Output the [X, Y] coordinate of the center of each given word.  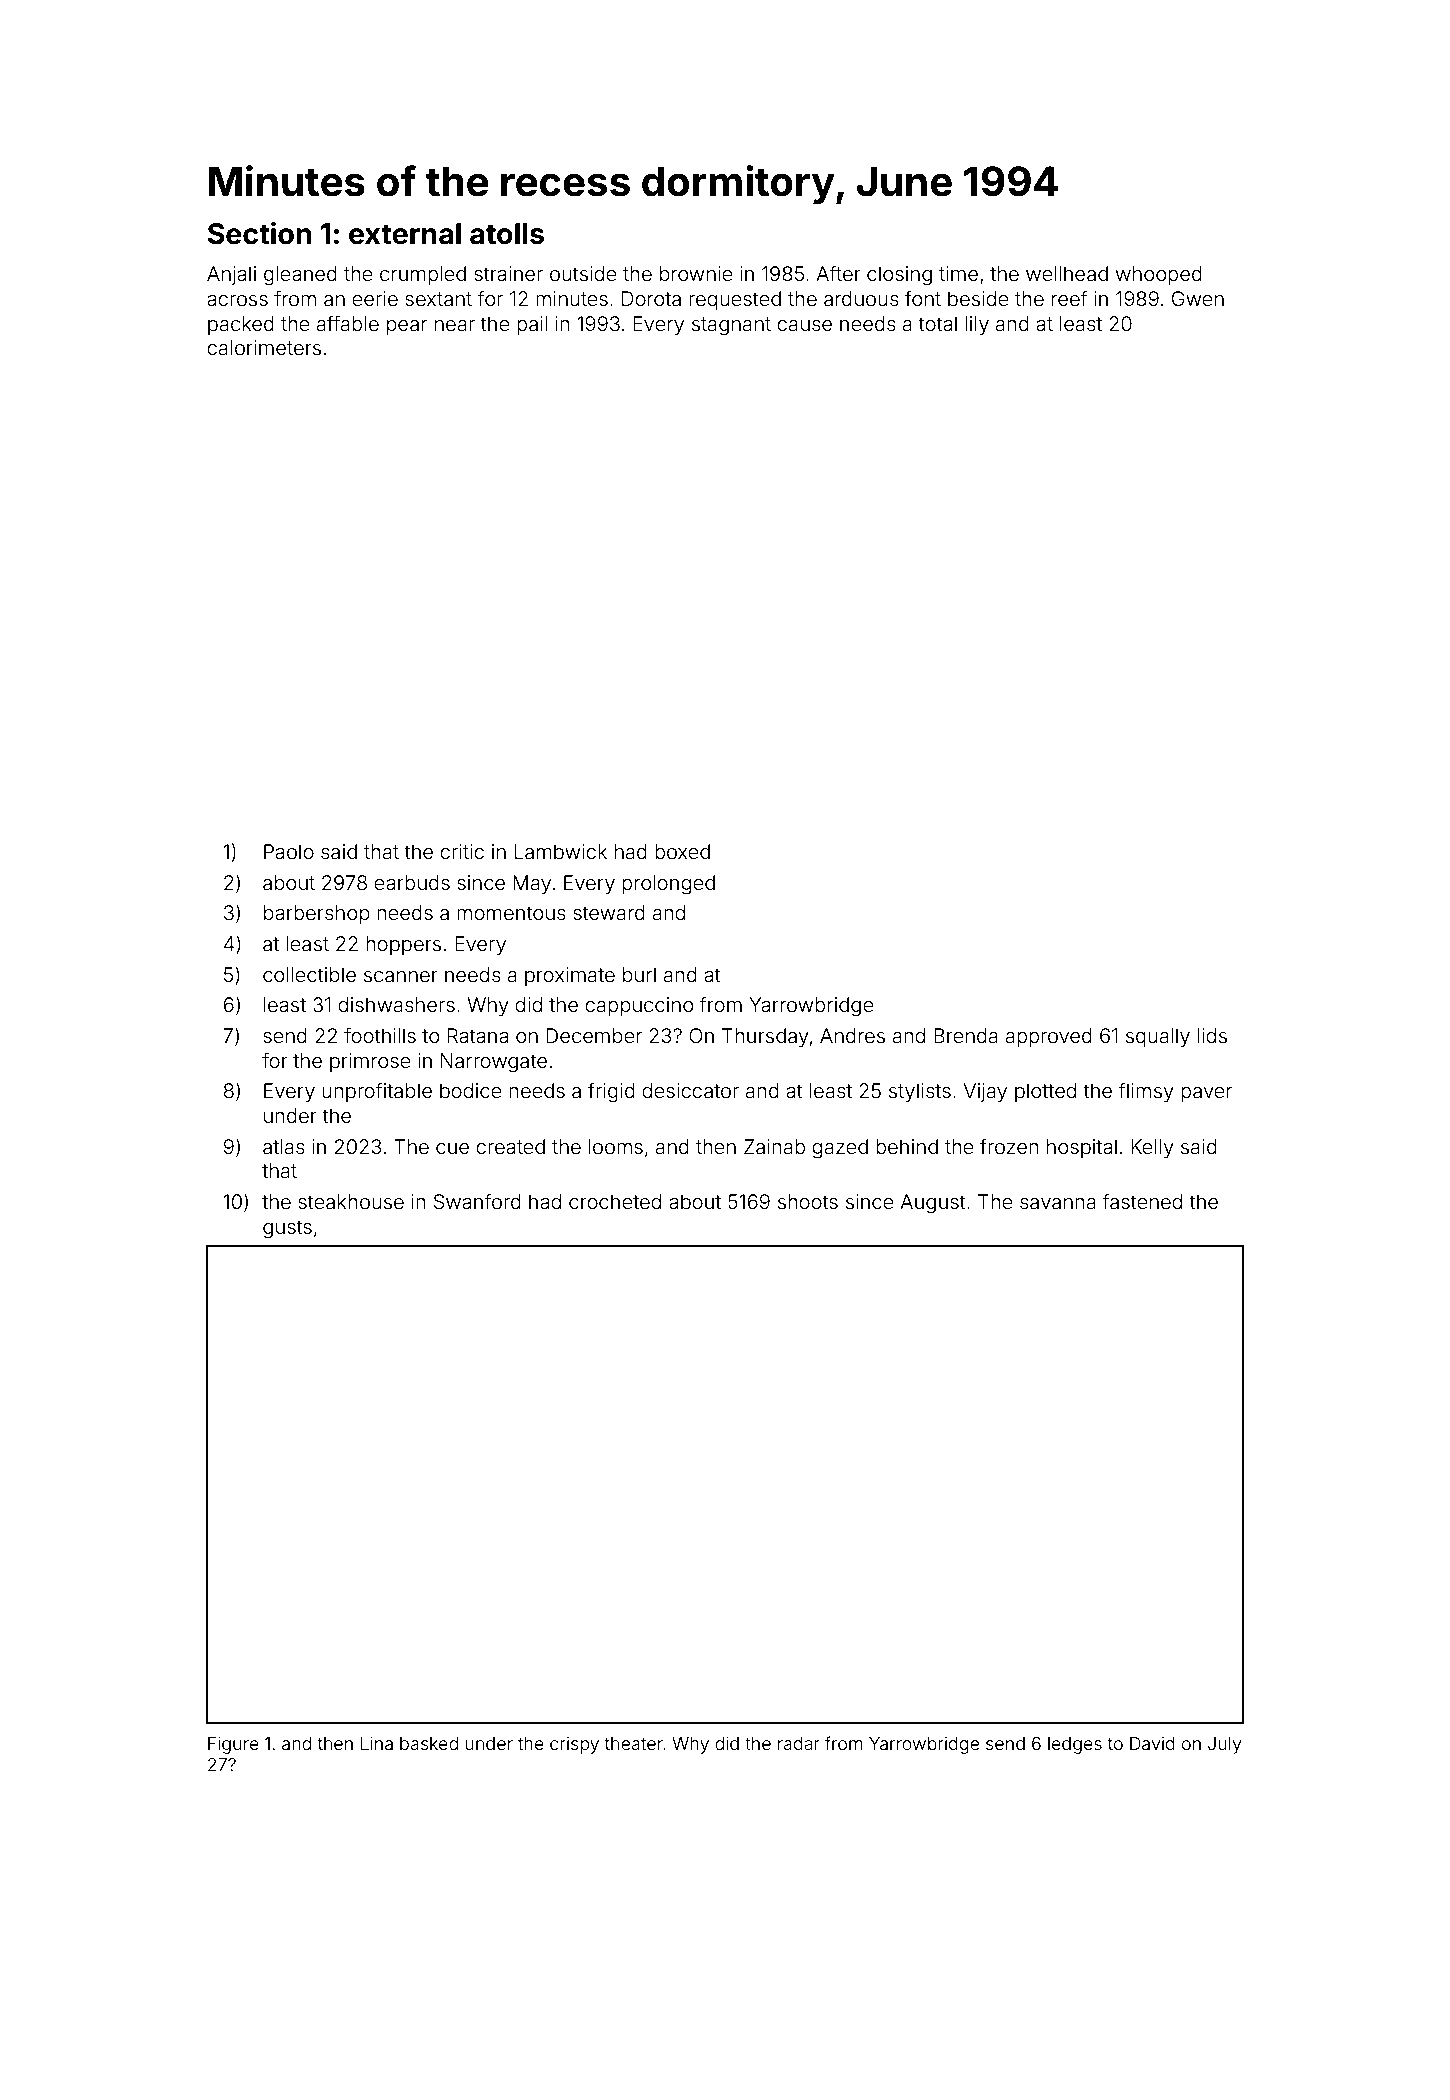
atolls [507, 234]
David [1152, 1743]
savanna [1058, 1203]
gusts [287, 1229]
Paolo [289, 851]
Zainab [774, 1146]
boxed [682, 851]
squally [1158, 1037]
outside [583, 273]
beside [978, 298]
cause [804, 325]
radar [799, 1743]
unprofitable [377, 1092]
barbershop [317, 914]
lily [977, 325]
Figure [233, 1745]
